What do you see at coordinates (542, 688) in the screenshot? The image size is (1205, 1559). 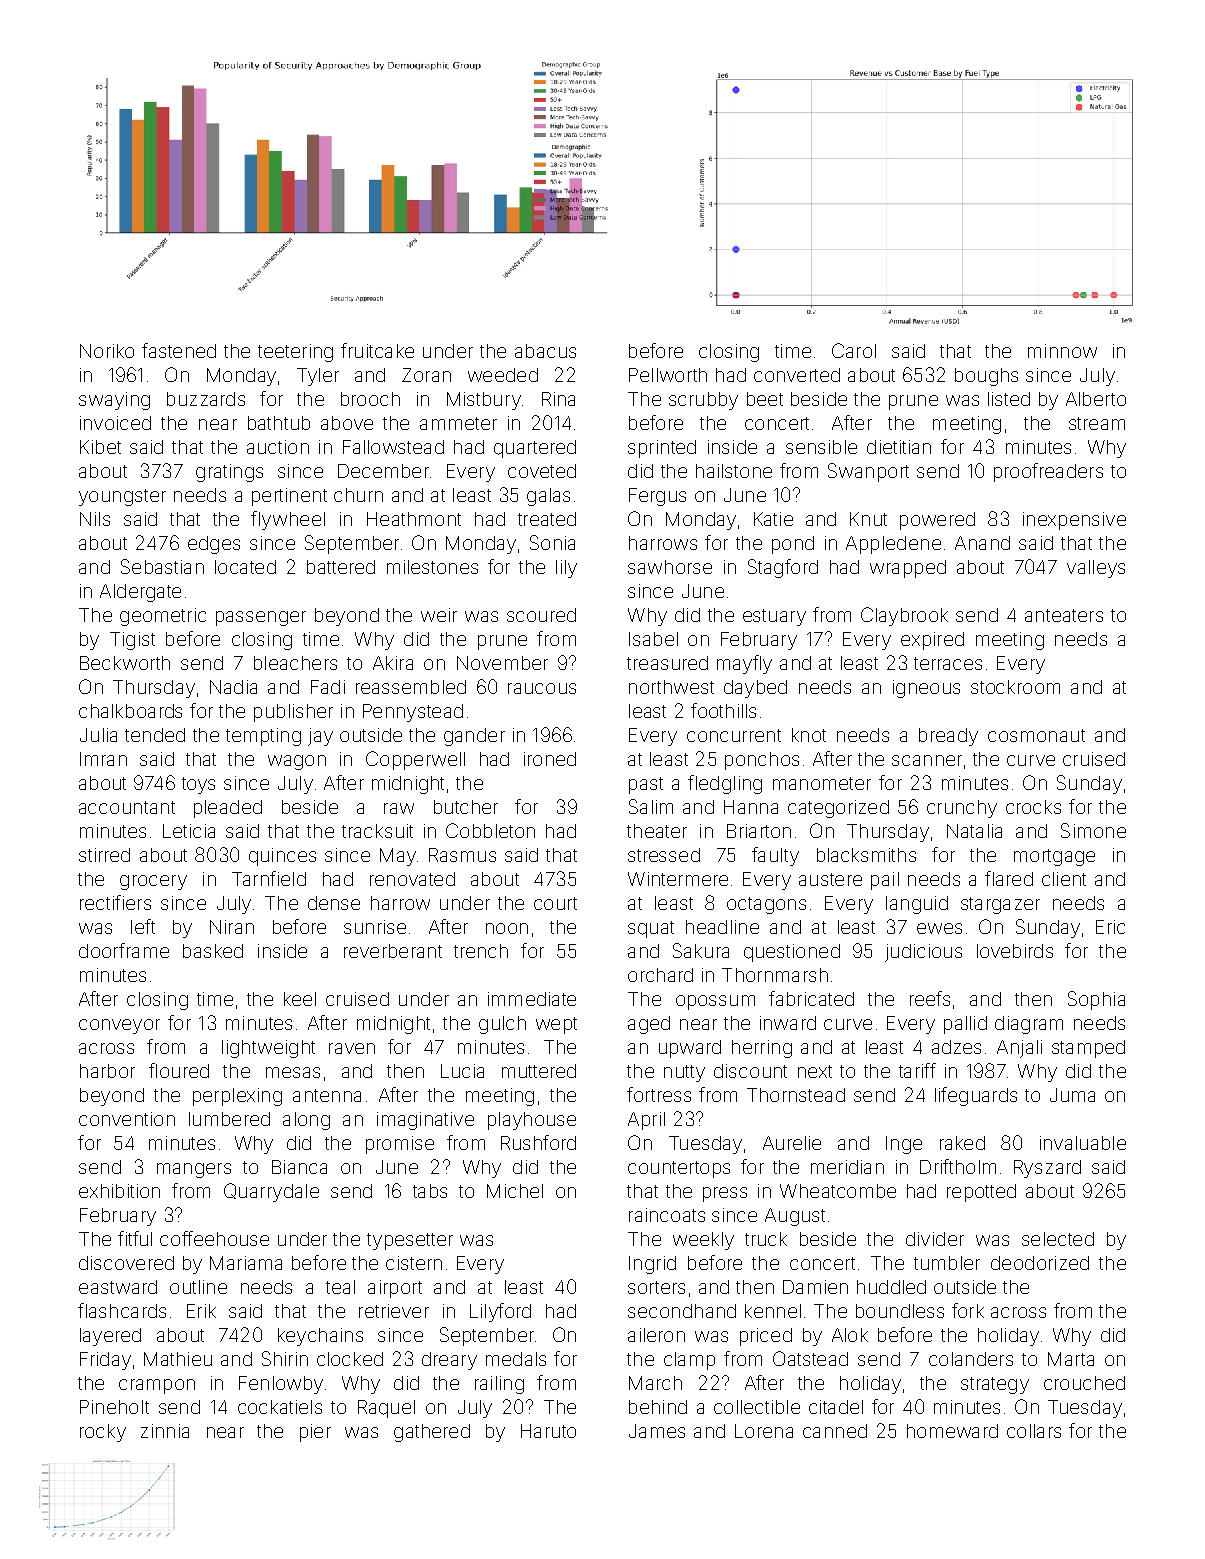 I see `raucous` at bounding box center [542, 688].
